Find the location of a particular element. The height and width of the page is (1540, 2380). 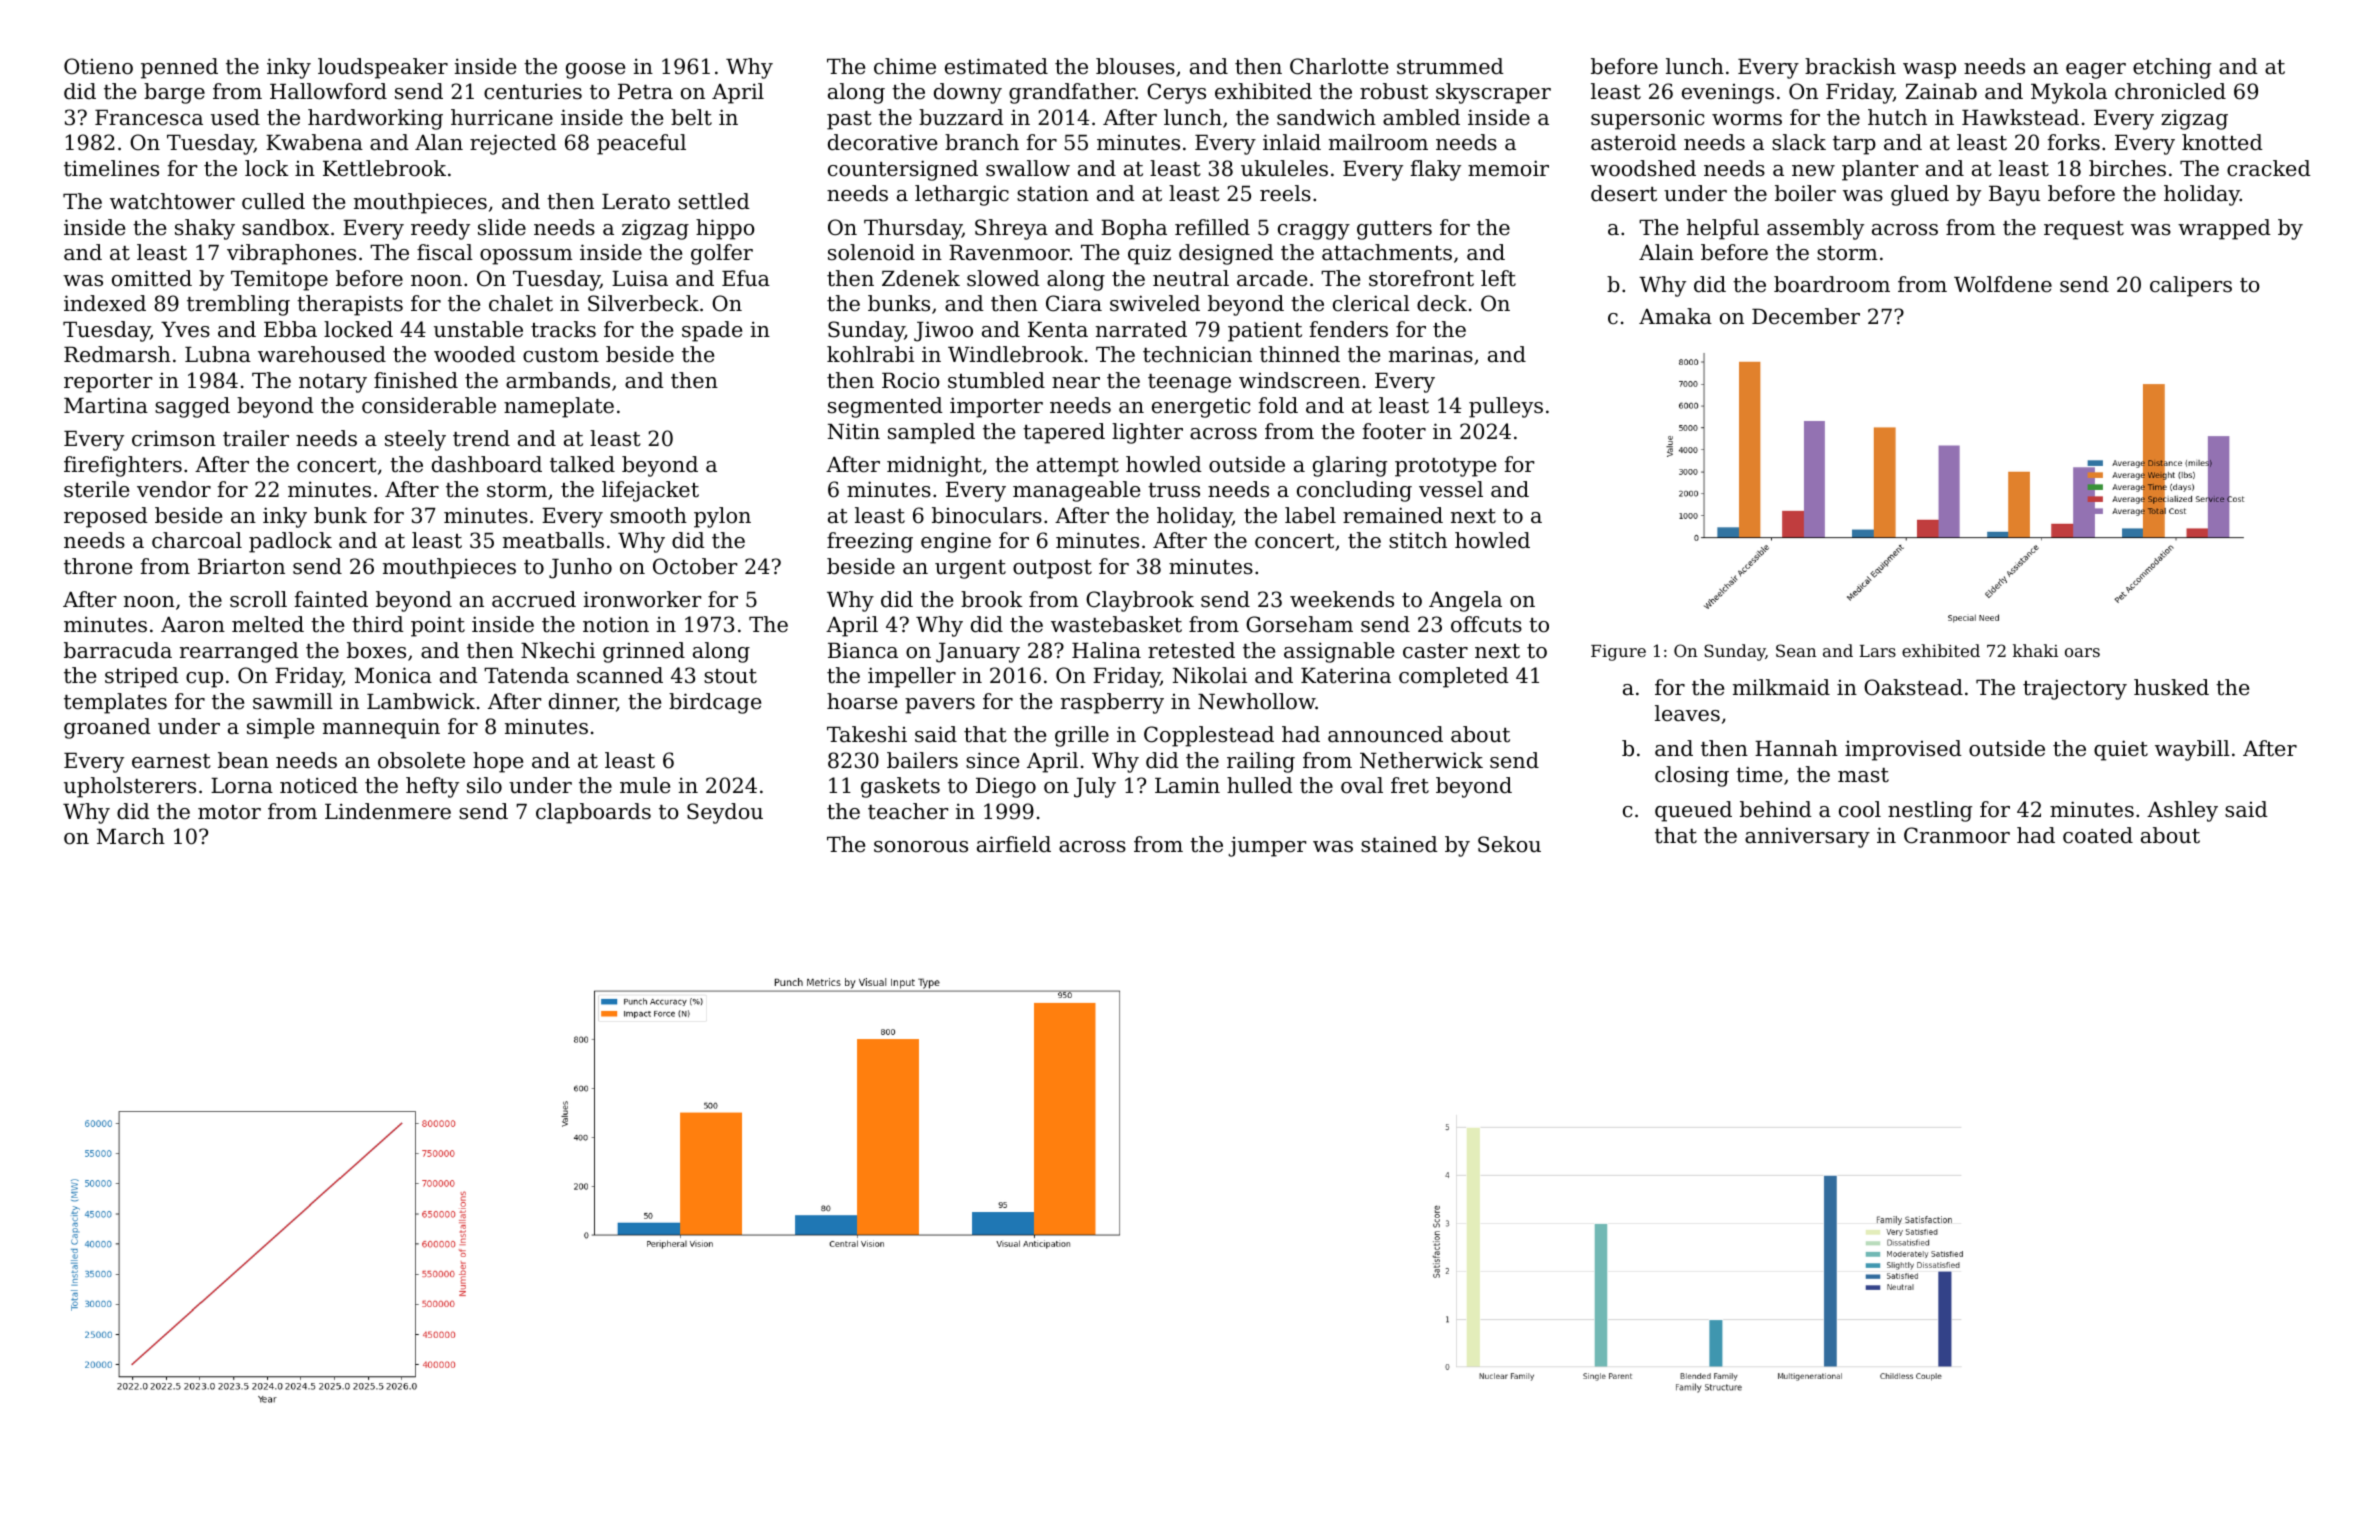

trajectory is located at coordinates (2075, 689).
